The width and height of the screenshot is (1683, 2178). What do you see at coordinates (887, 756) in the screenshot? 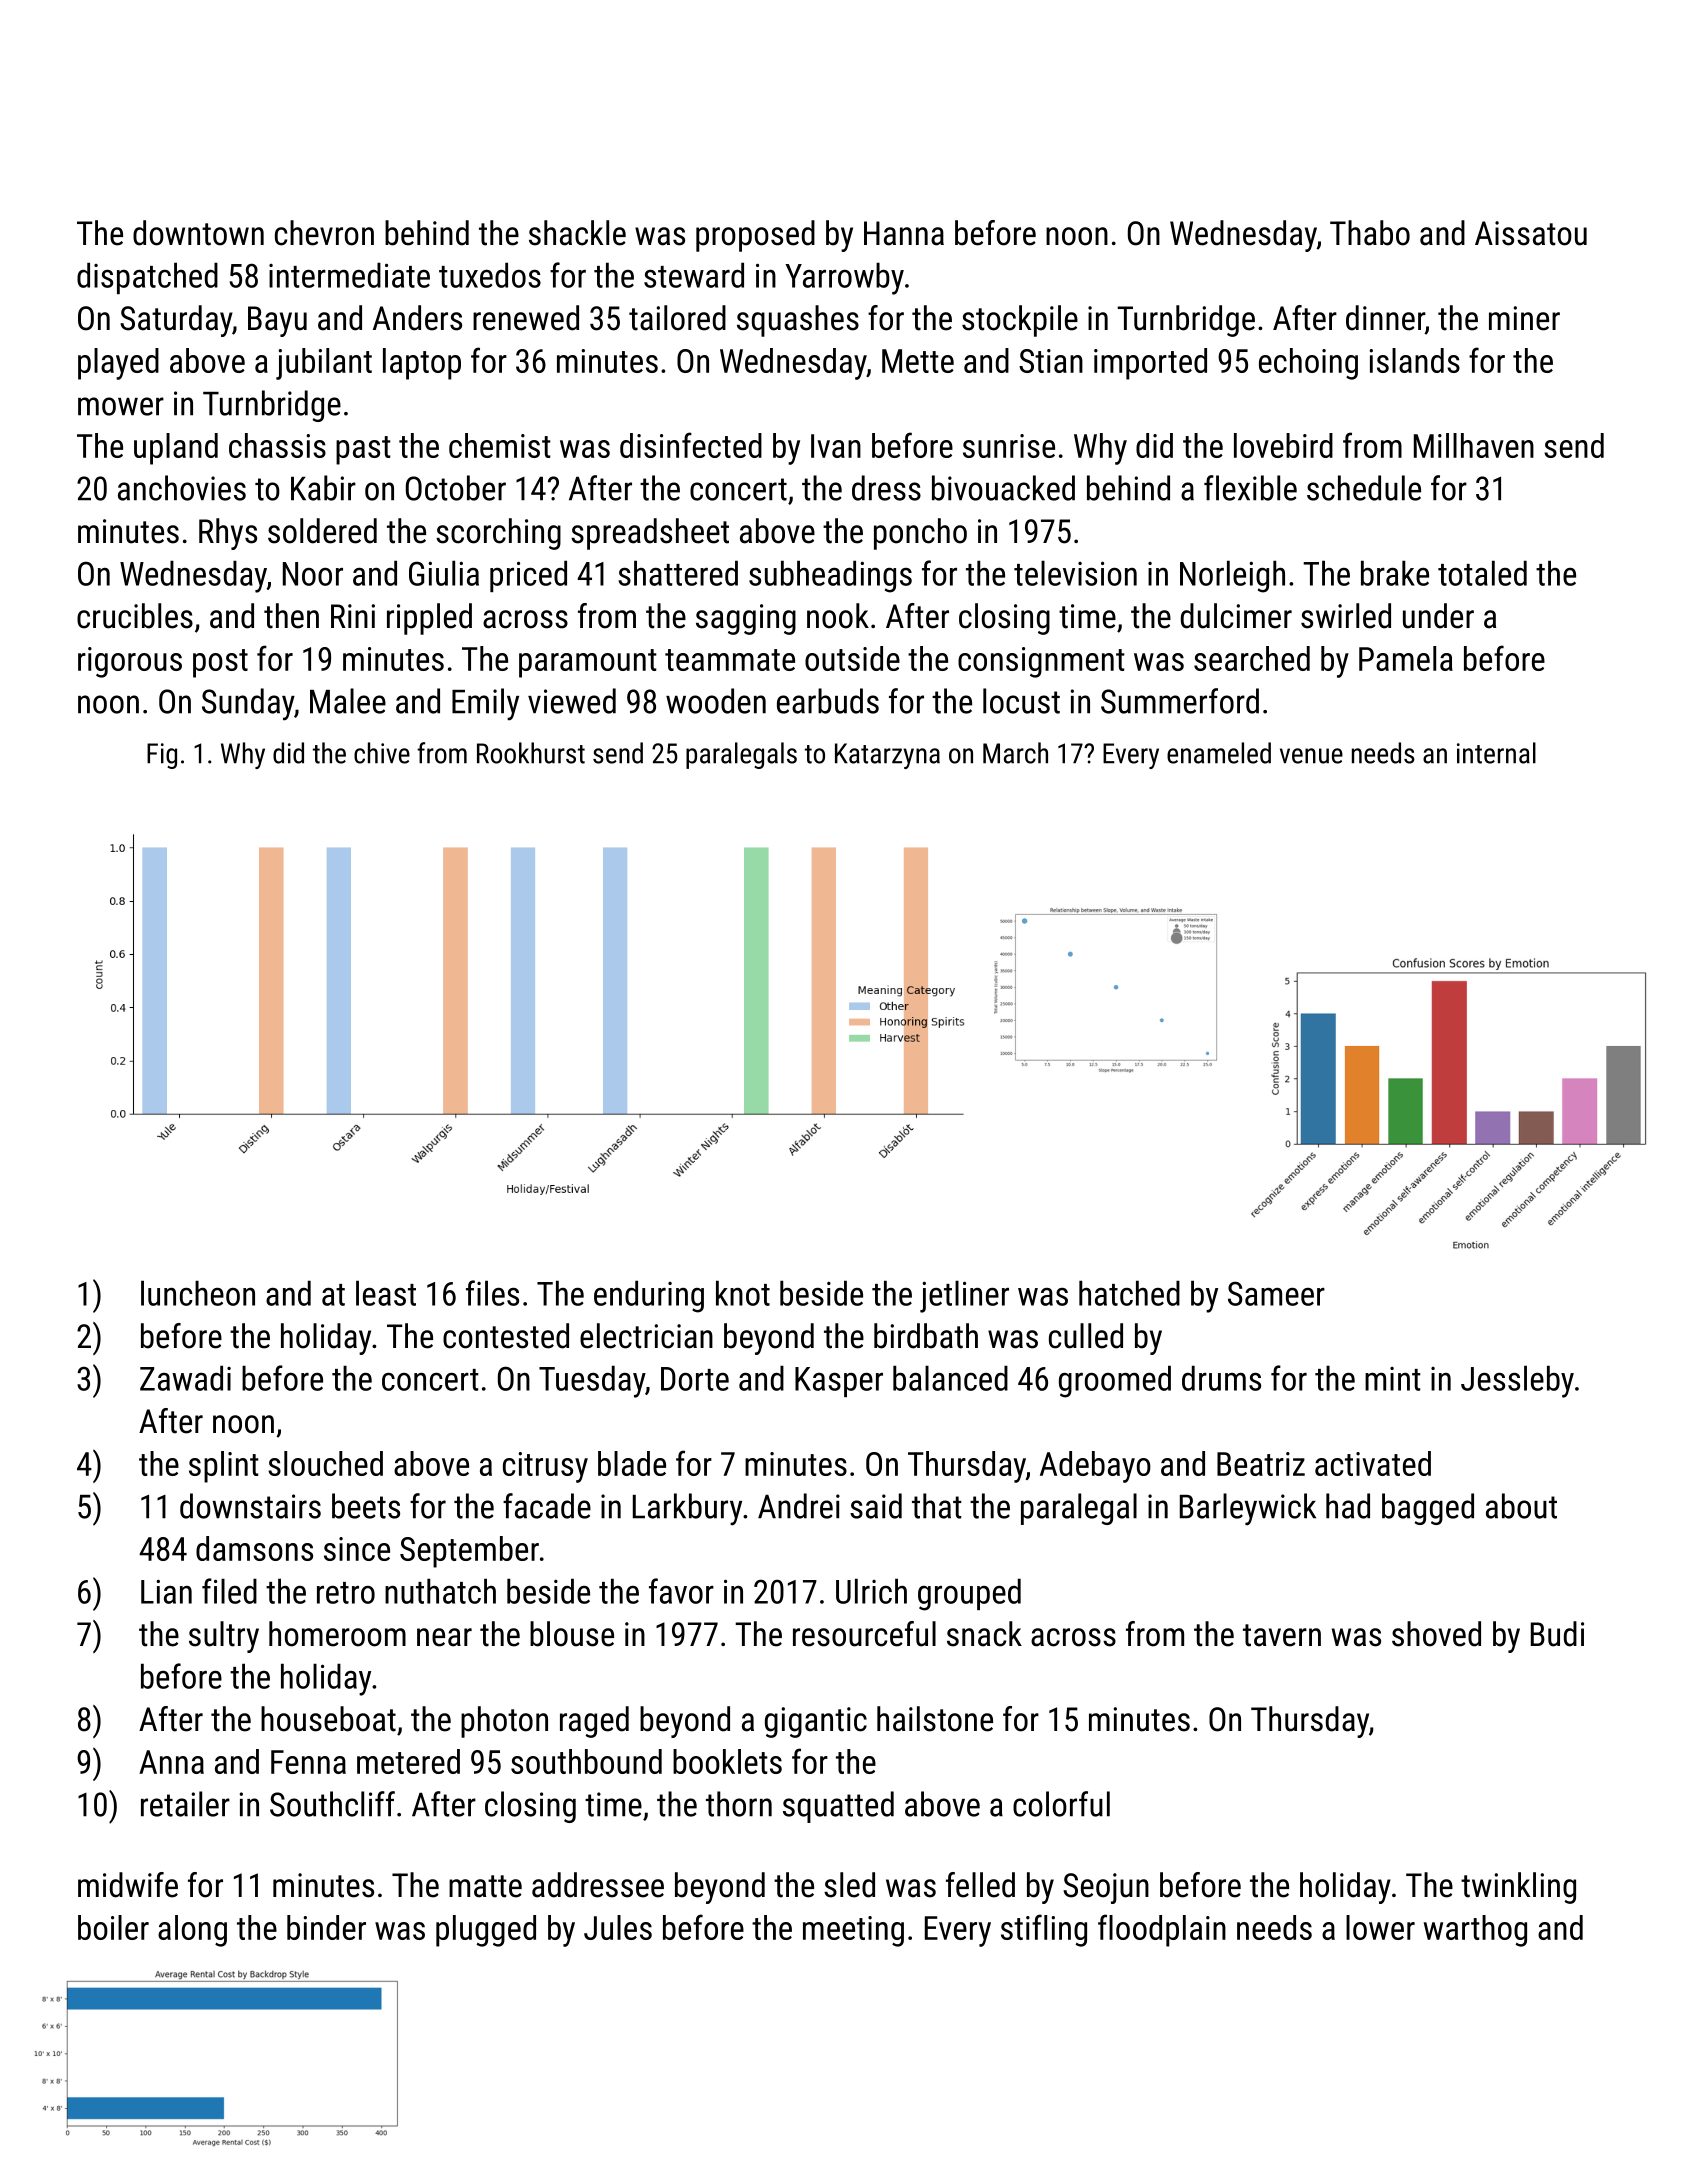
I see `Katarzyna` at bounding box center [887, 756].
